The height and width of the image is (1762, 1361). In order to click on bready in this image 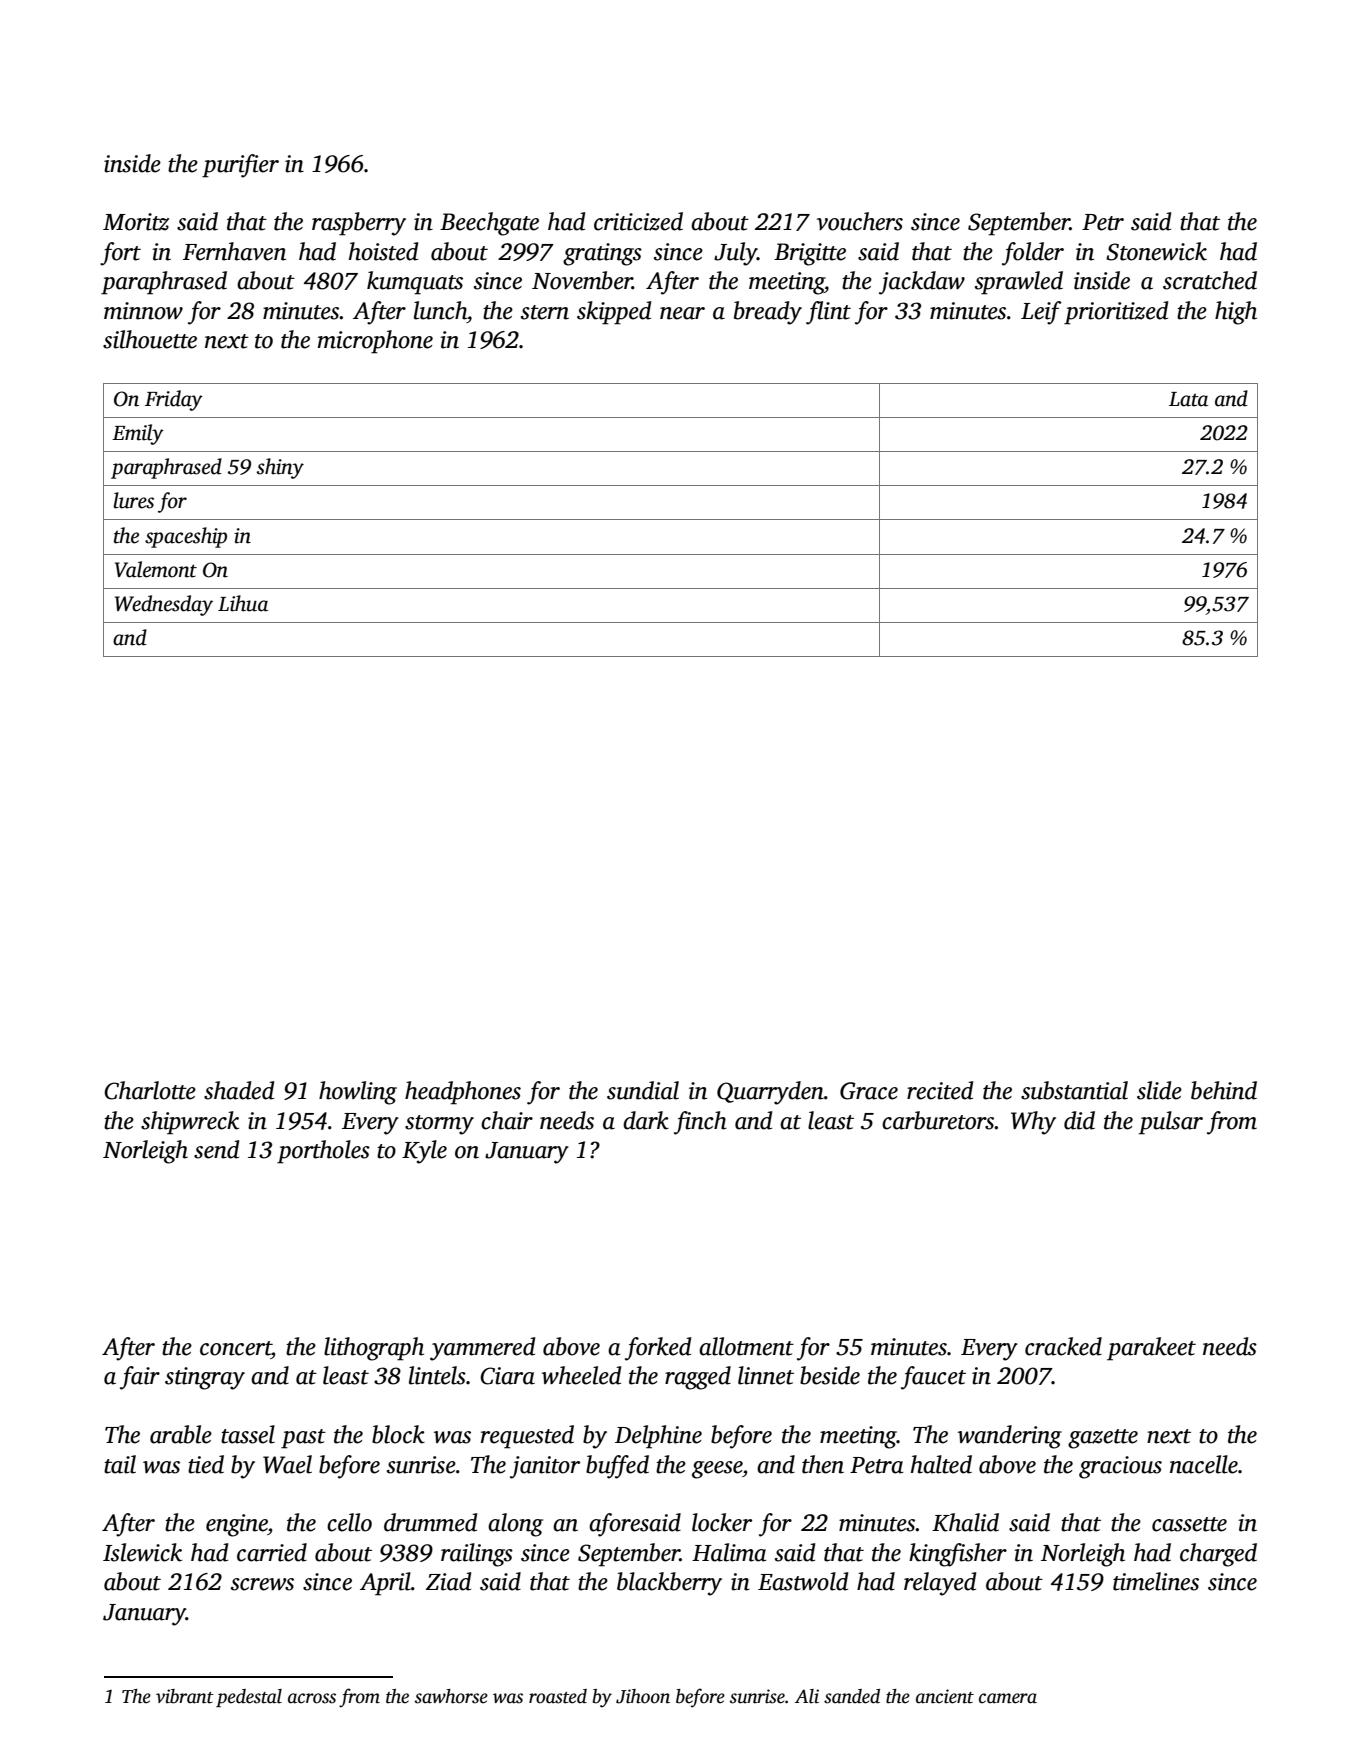, I will do `click(768, 313)`.
